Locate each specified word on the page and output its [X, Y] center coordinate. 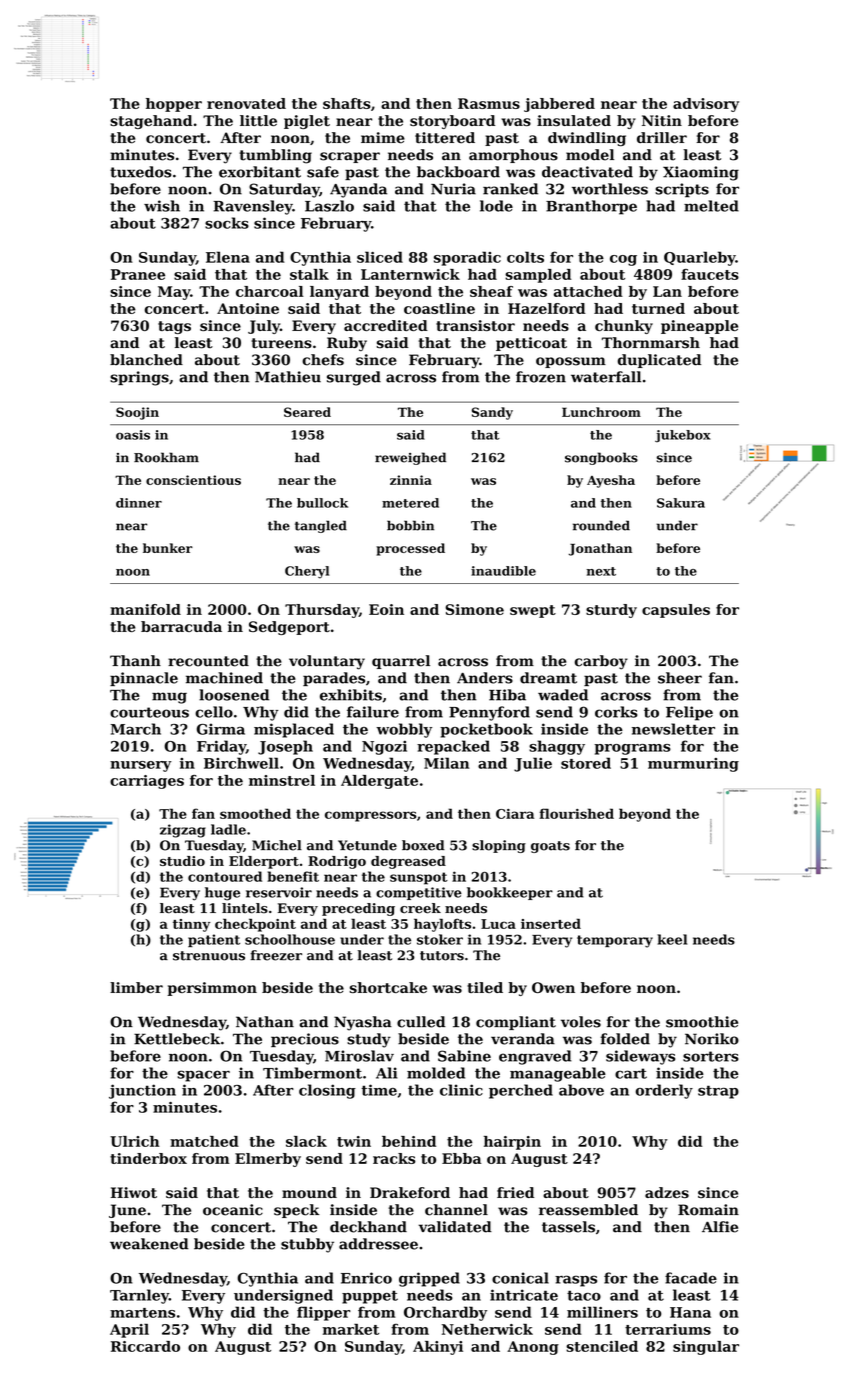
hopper [174, 105]
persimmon [212, 989]
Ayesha [611, 481]
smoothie [702, 1022]
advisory [706, 105]
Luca [498, 924]
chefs [323, 360]
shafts [347, 103]
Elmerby [268, 1160]
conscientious [193, 480]
